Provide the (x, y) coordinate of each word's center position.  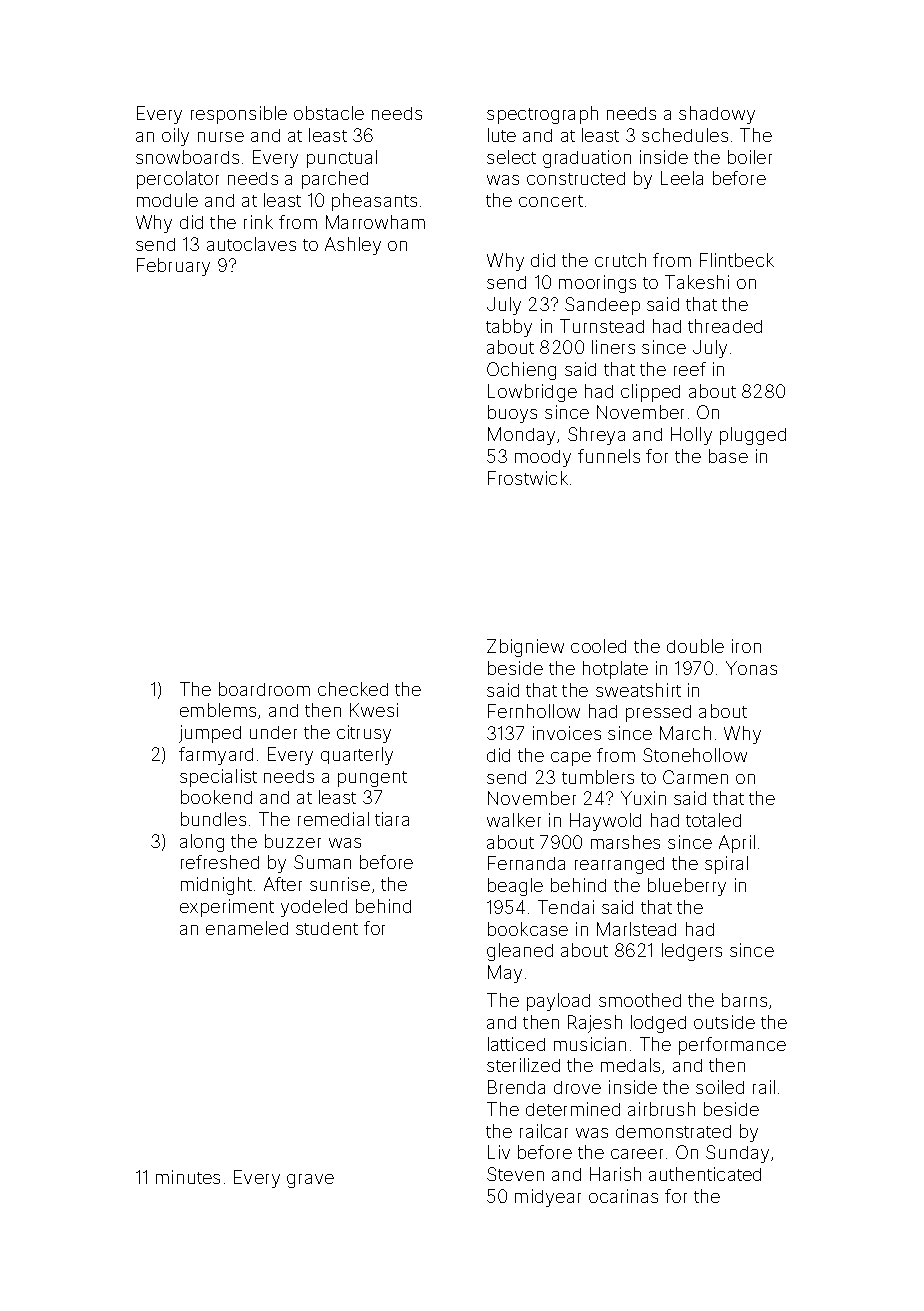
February (173, 267)
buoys (512, 414)
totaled (713, 820)
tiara (392, 819)
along (202, 843)
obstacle (329, 113)
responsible (239, 115)
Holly (691, 436)
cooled (598, 646)
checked (353, 689)
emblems (218, 710)
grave (310, 1181)
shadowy (717, 115)
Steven (515, 1174)
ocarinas (623, 1196)
